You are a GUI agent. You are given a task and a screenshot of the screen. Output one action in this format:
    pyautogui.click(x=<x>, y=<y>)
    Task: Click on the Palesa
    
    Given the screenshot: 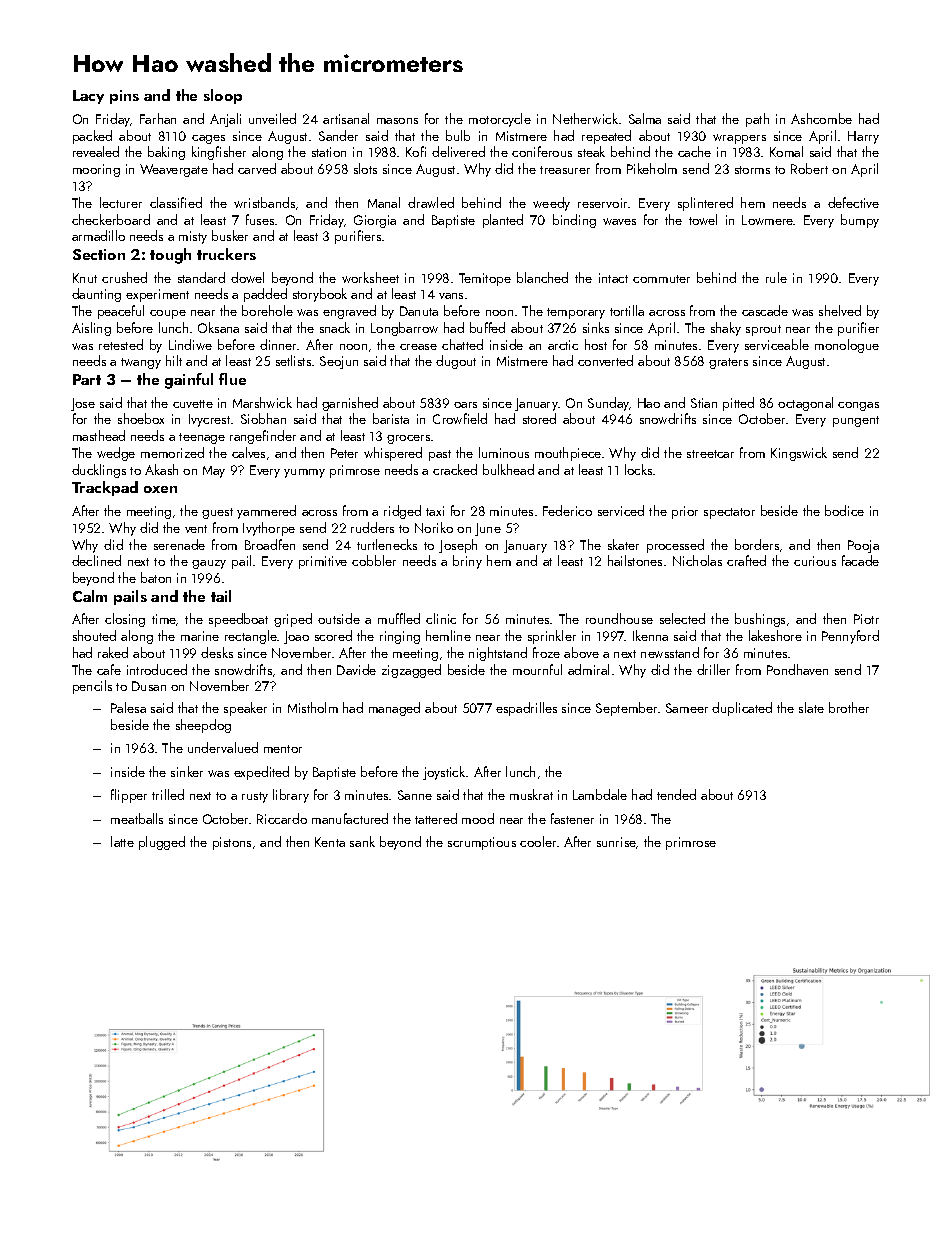 What is the action you would take?
    pyautogui.click(x=128, y=707)
